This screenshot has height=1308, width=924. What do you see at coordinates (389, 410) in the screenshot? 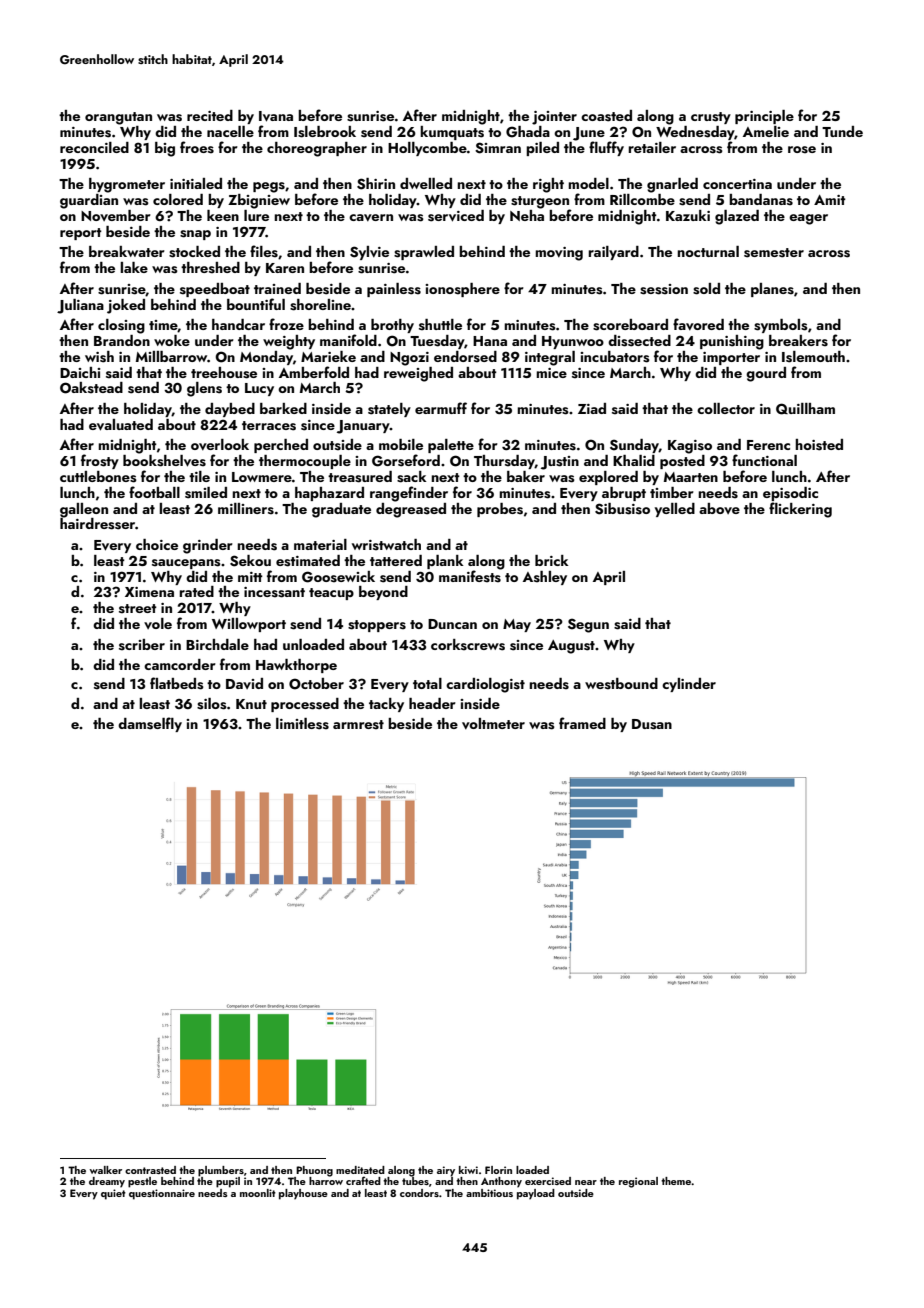
I see `stately` at bounding box center [389, 410].
